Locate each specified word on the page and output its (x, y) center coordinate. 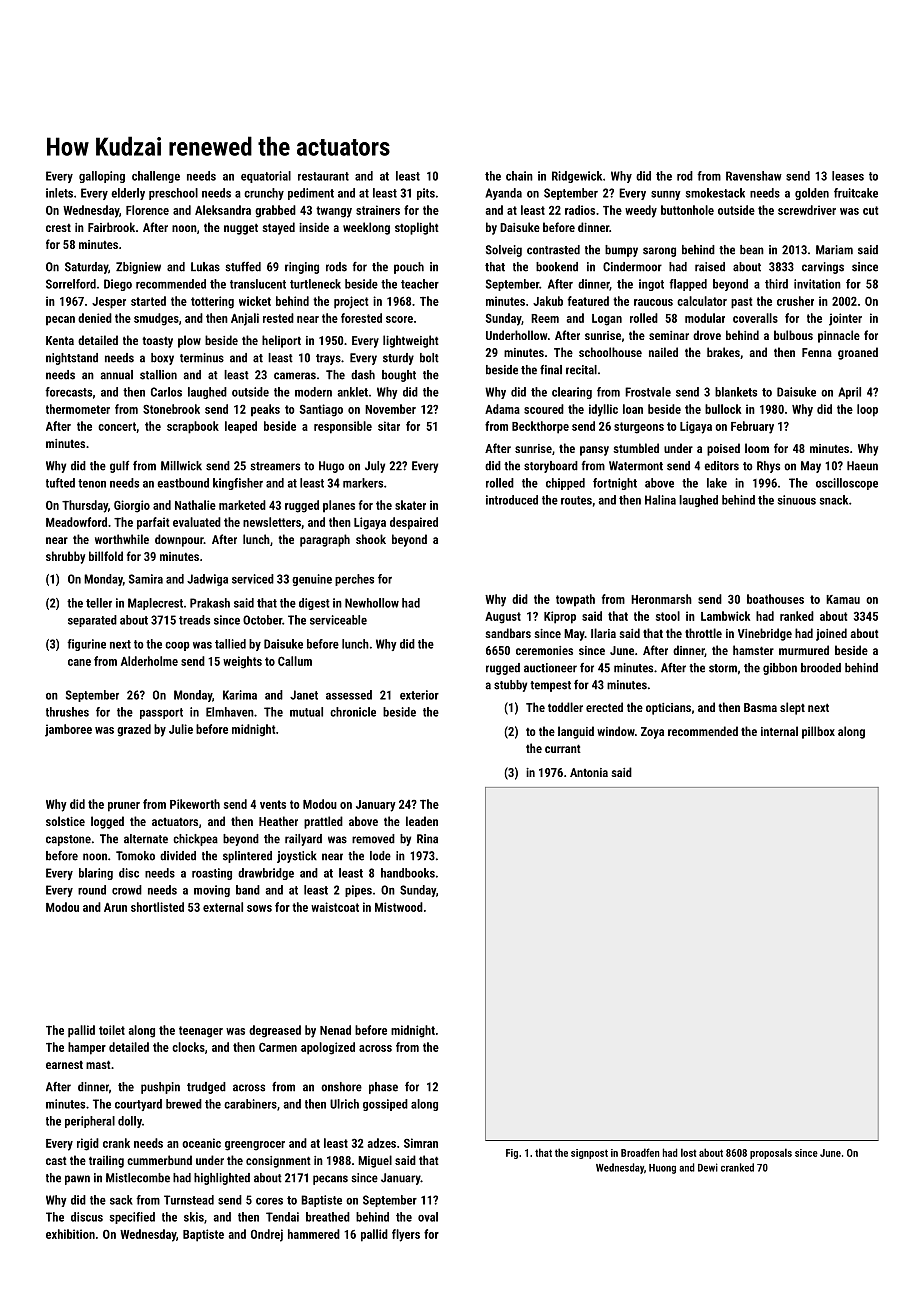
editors (721, 466)
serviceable (338, 620)
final (551, 370)
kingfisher (238, 484)
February (752, 427)
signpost (589, 1154)
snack (834, 500)
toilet (112, 1030)
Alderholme (149, 661)
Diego (118, 285)
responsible (343, 427)
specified (132, 1218)
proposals (771, 1153)
